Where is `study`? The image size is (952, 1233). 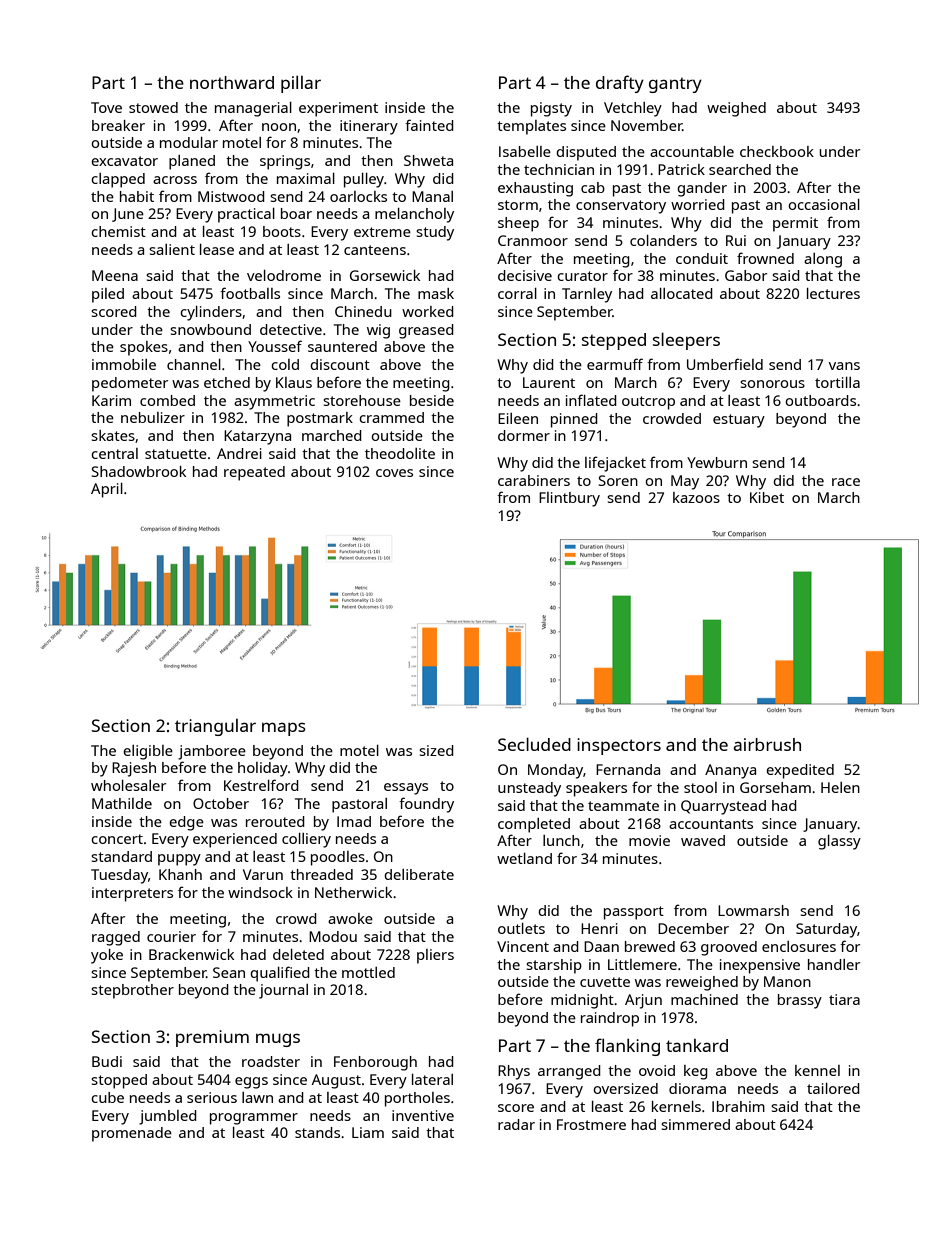 study is located at coordinates (435, 233).
